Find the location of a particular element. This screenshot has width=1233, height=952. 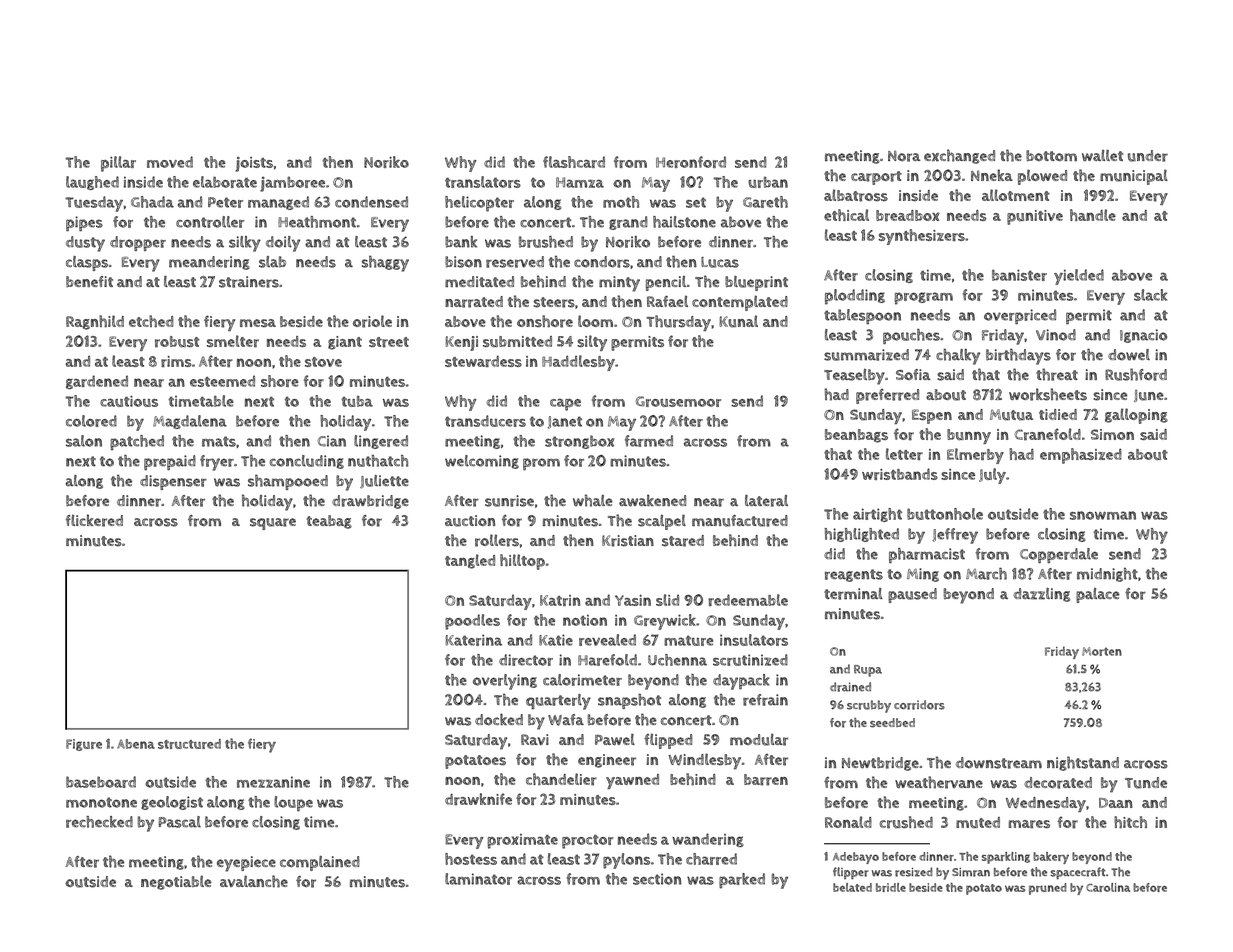

under is located at coordinates (1148, 156).
